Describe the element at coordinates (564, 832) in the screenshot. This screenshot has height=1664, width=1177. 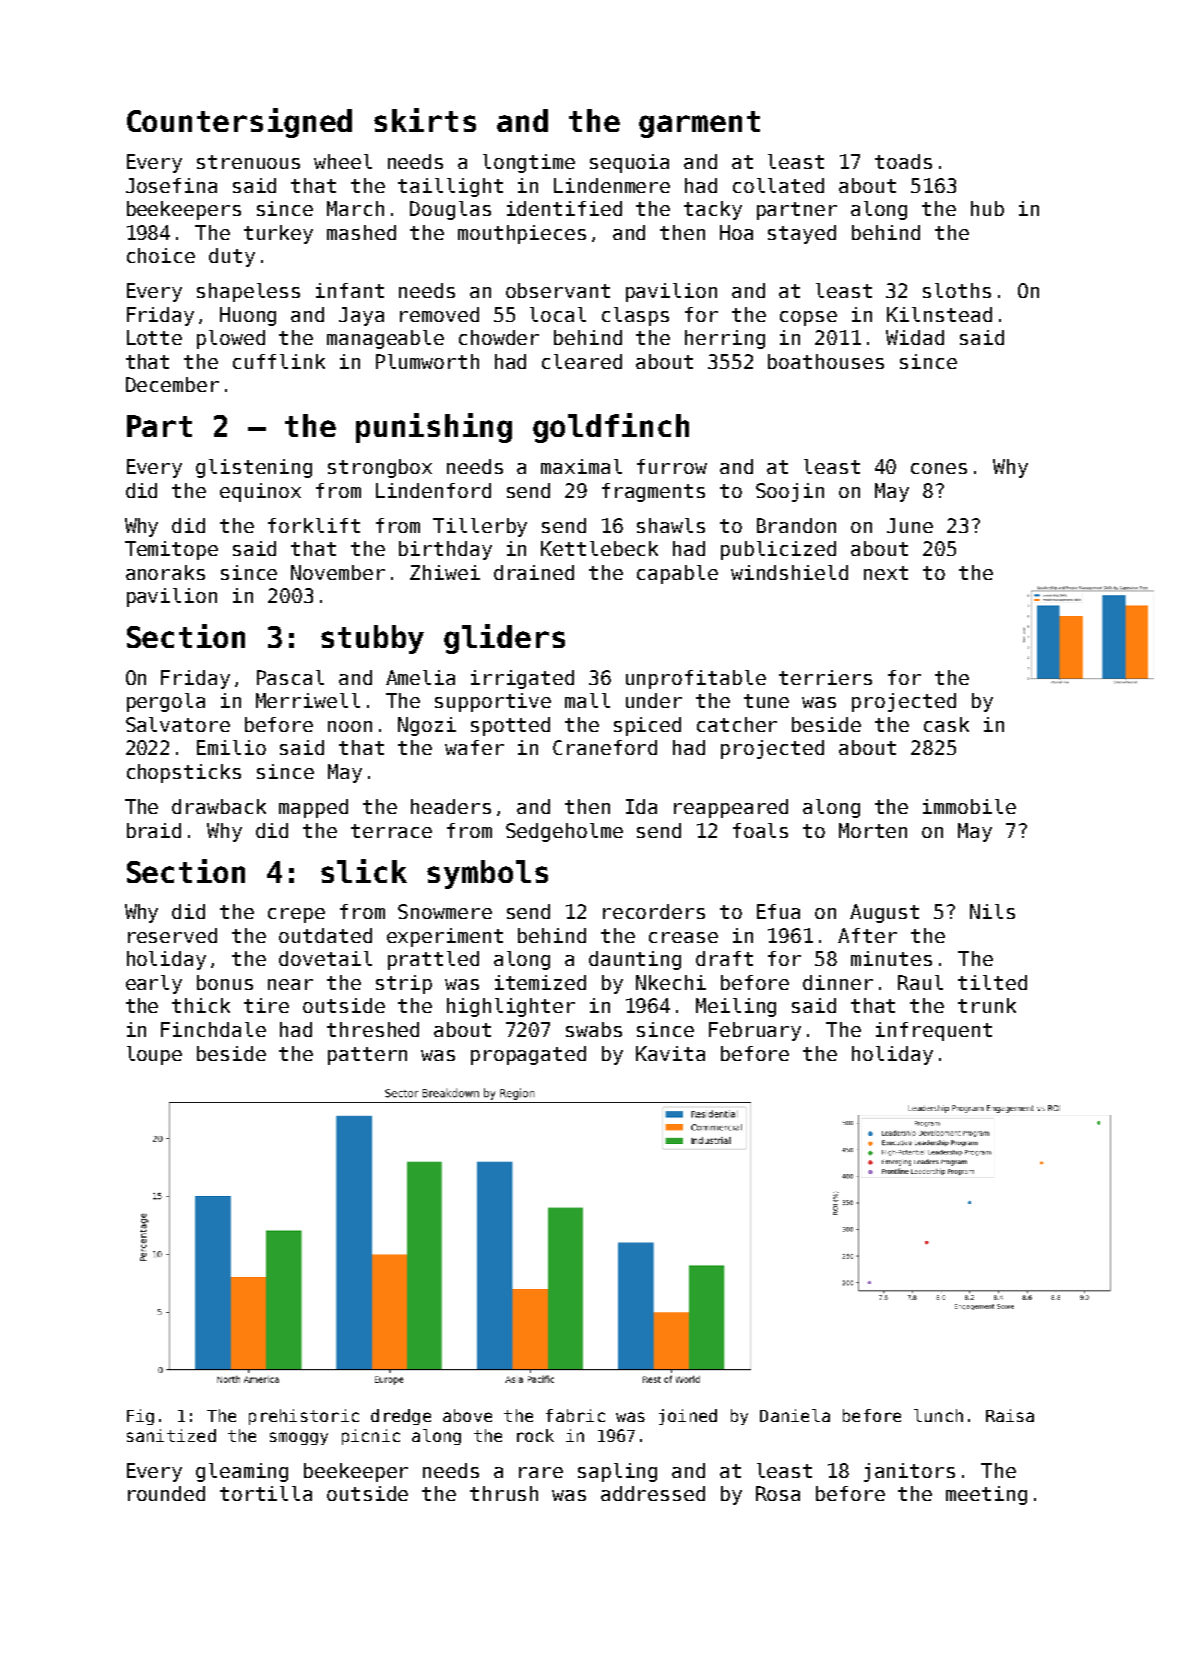
I see `Sedgeholme` at that location.
